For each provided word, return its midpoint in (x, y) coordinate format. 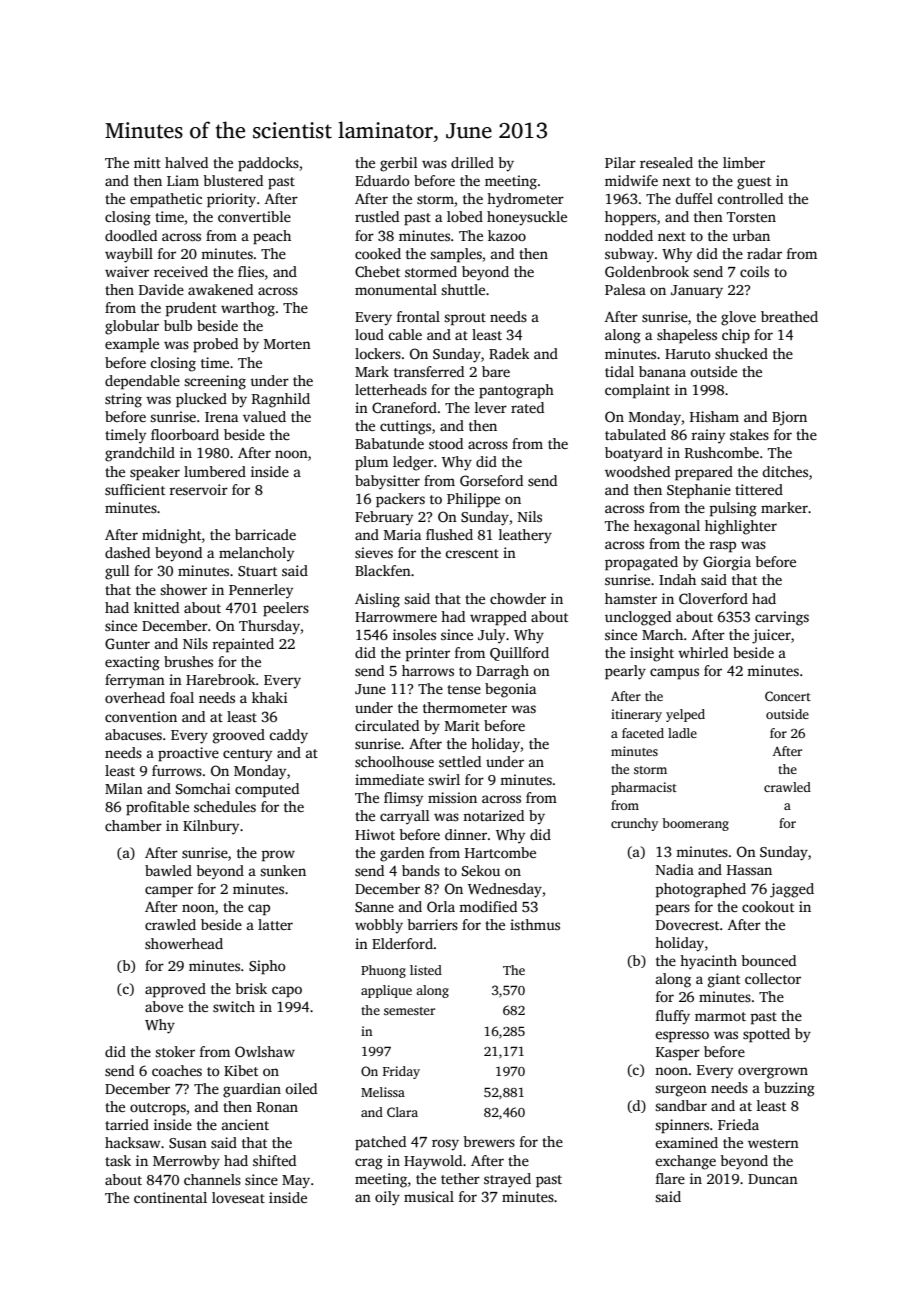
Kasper (678, 1054)
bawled (168, 870)
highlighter (741, 527)
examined (686, 1142)
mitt (147, 162)
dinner (466, 834)
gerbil (399, 164)
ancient (245, 1124)
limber (744, 162)
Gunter (127, 643)
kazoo (507, 235)
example (132, 345)
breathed (789, 316)
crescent (472, 553)
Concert (788, 696)
